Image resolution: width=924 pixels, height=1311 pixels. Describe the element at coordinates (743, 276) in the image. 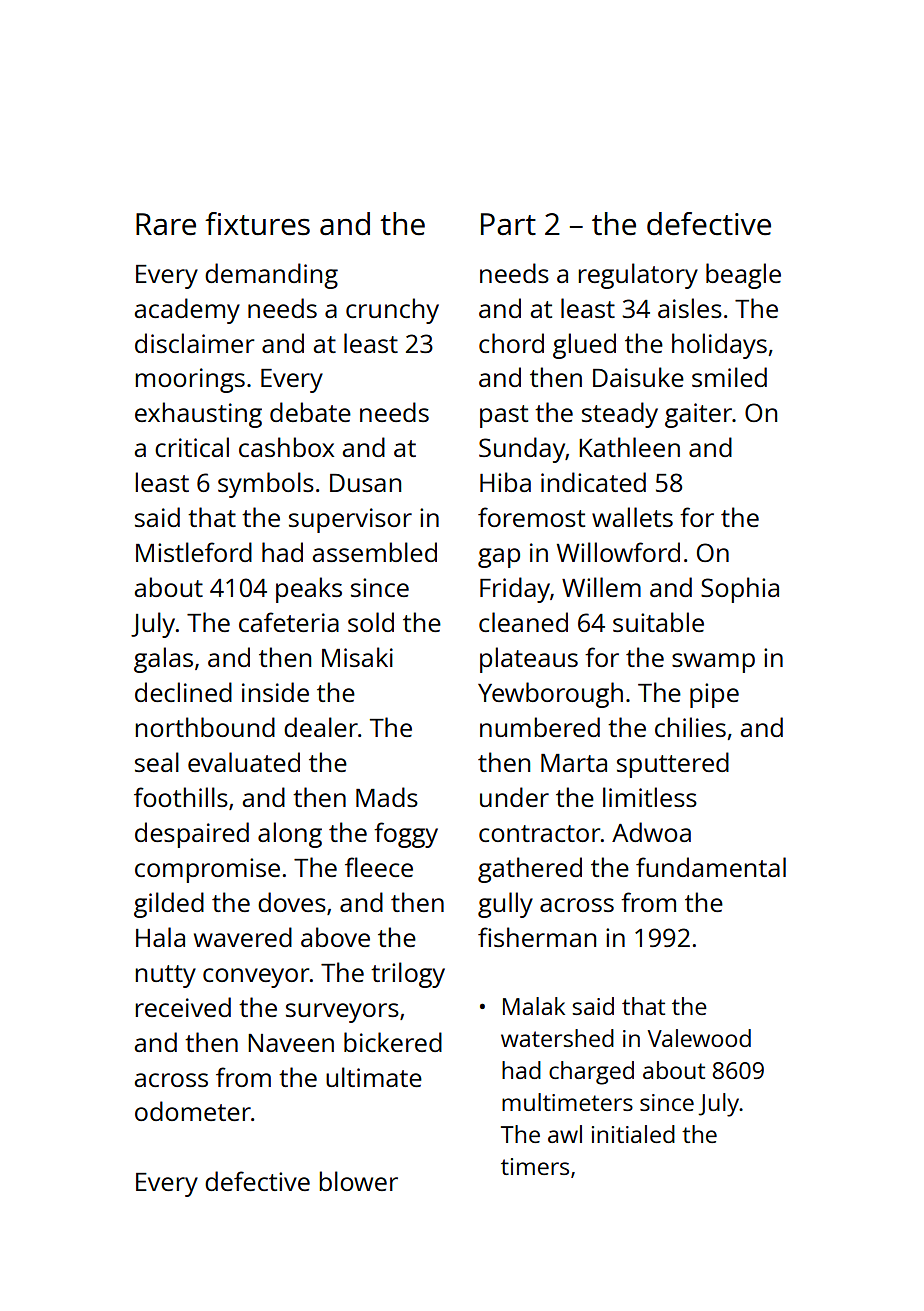

I see `beagle` at that location.
